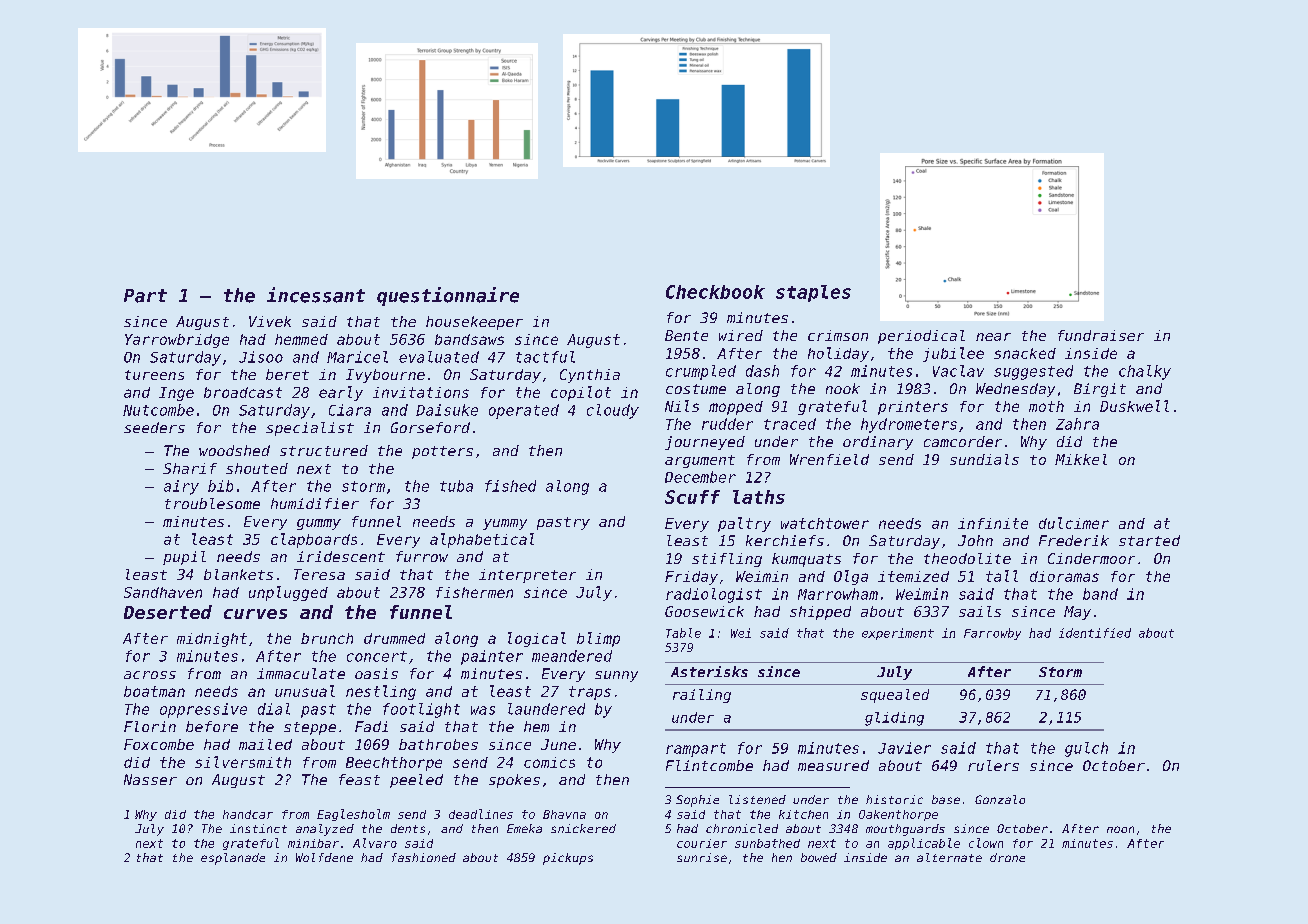 This page has height=924, width=1308. What do you see at coordinates (993, 337) in the page?
I see `near` at bounding box center [993, 337].
